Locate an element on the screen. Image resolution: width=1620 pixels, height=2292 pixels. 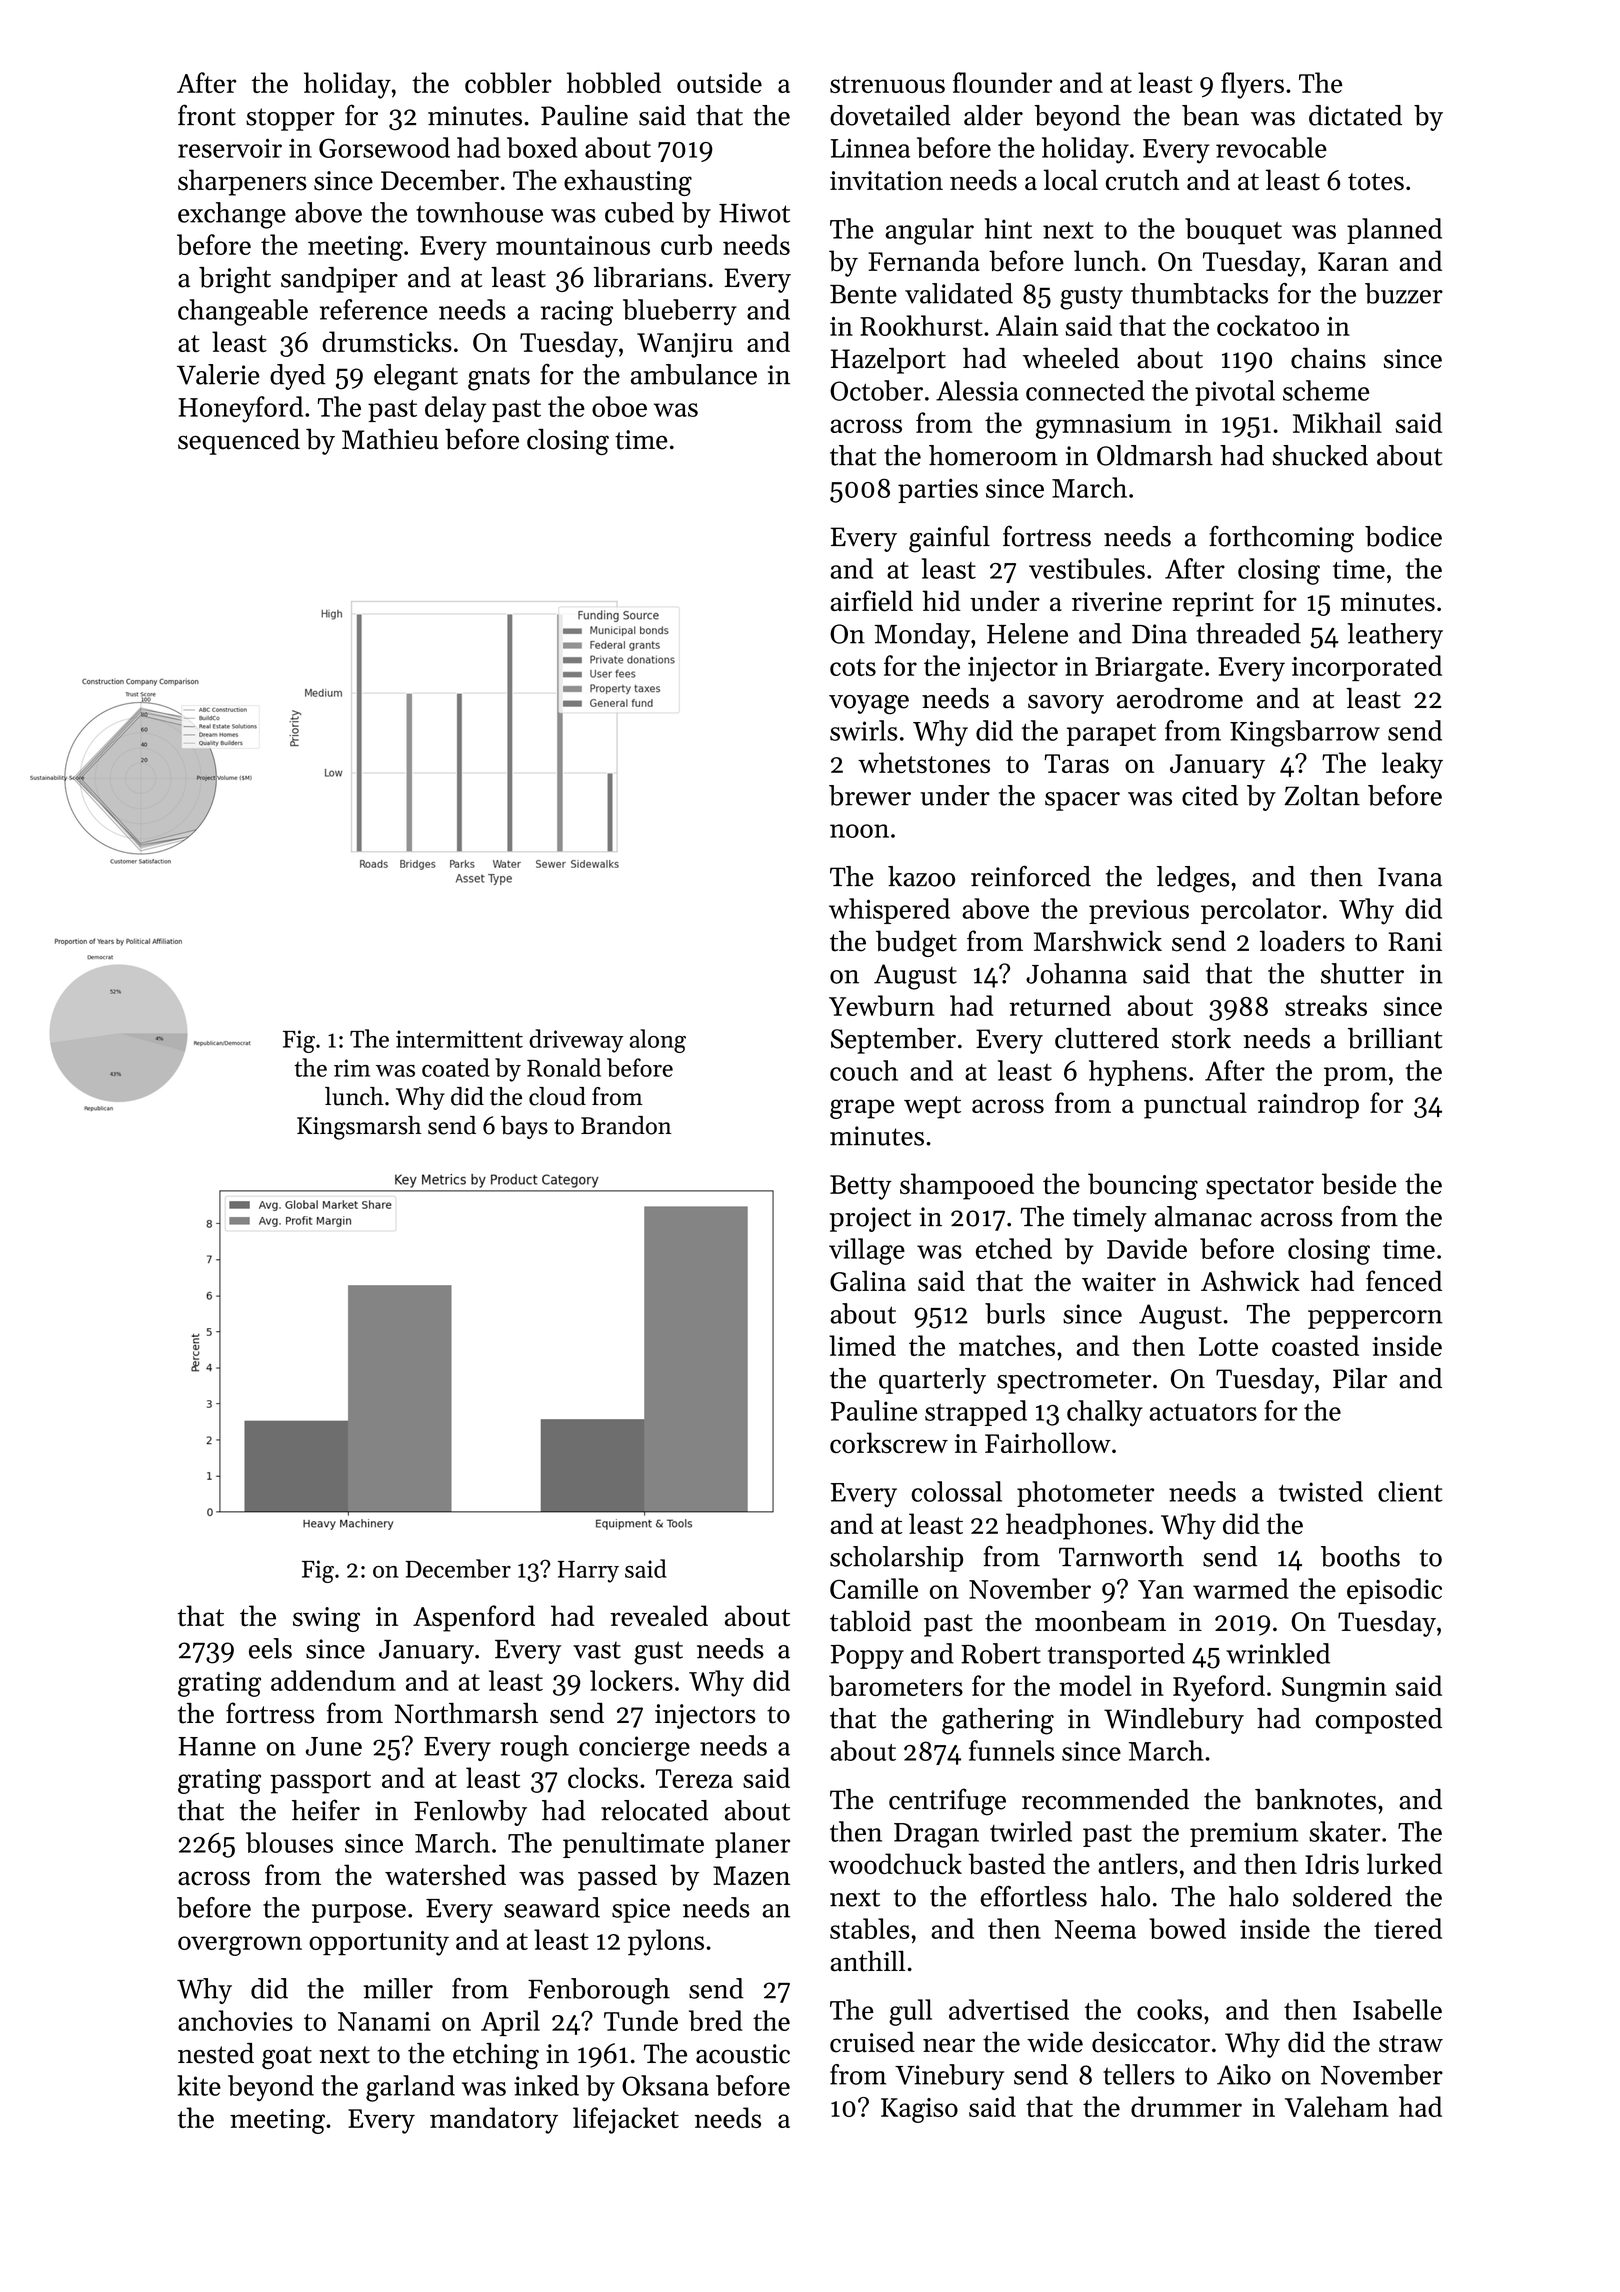
Tarnworth is located at coordinates (1121, 1556).
